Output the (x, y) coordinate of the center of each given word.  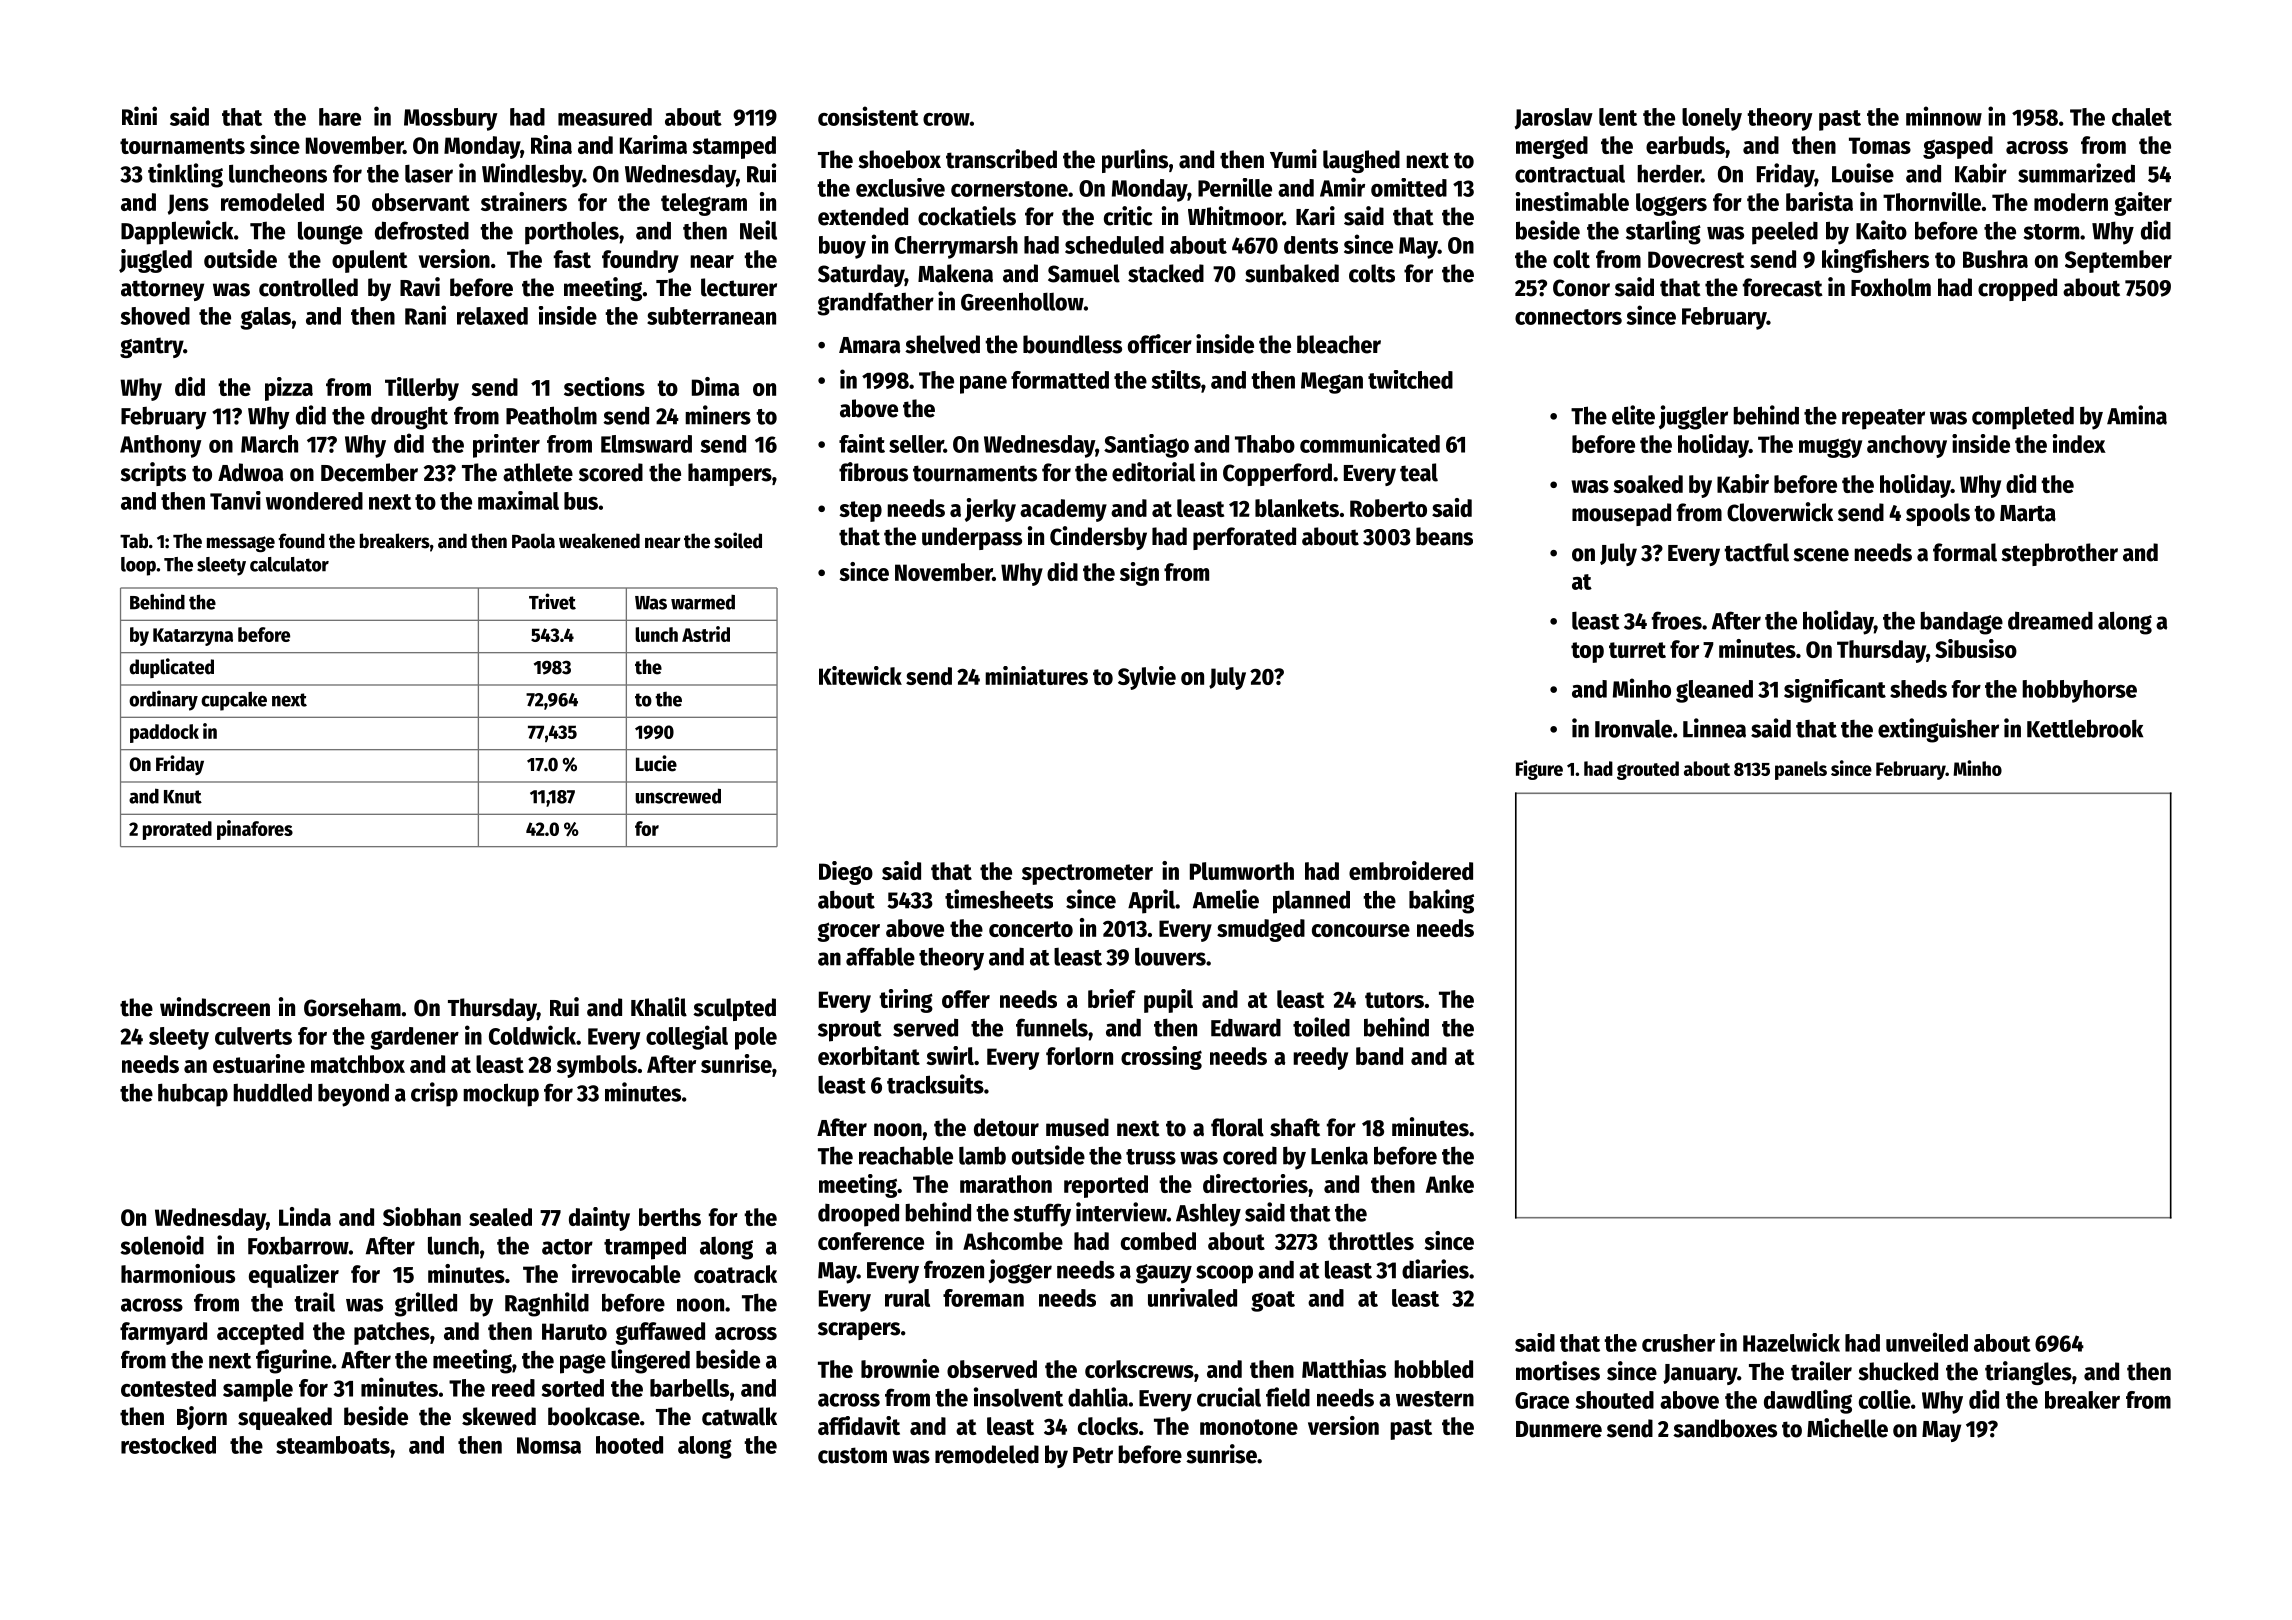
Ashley (1208, 1215)
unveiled (1927, 1342)
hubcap (193, 1095)
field (1288, 1397)
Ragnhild (547, 1304)
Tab (134, 541)
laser (429, 173)
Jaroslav (1554, 119)
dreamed (2050, 620)
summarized (2076, 173)
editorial (1153, 472)
